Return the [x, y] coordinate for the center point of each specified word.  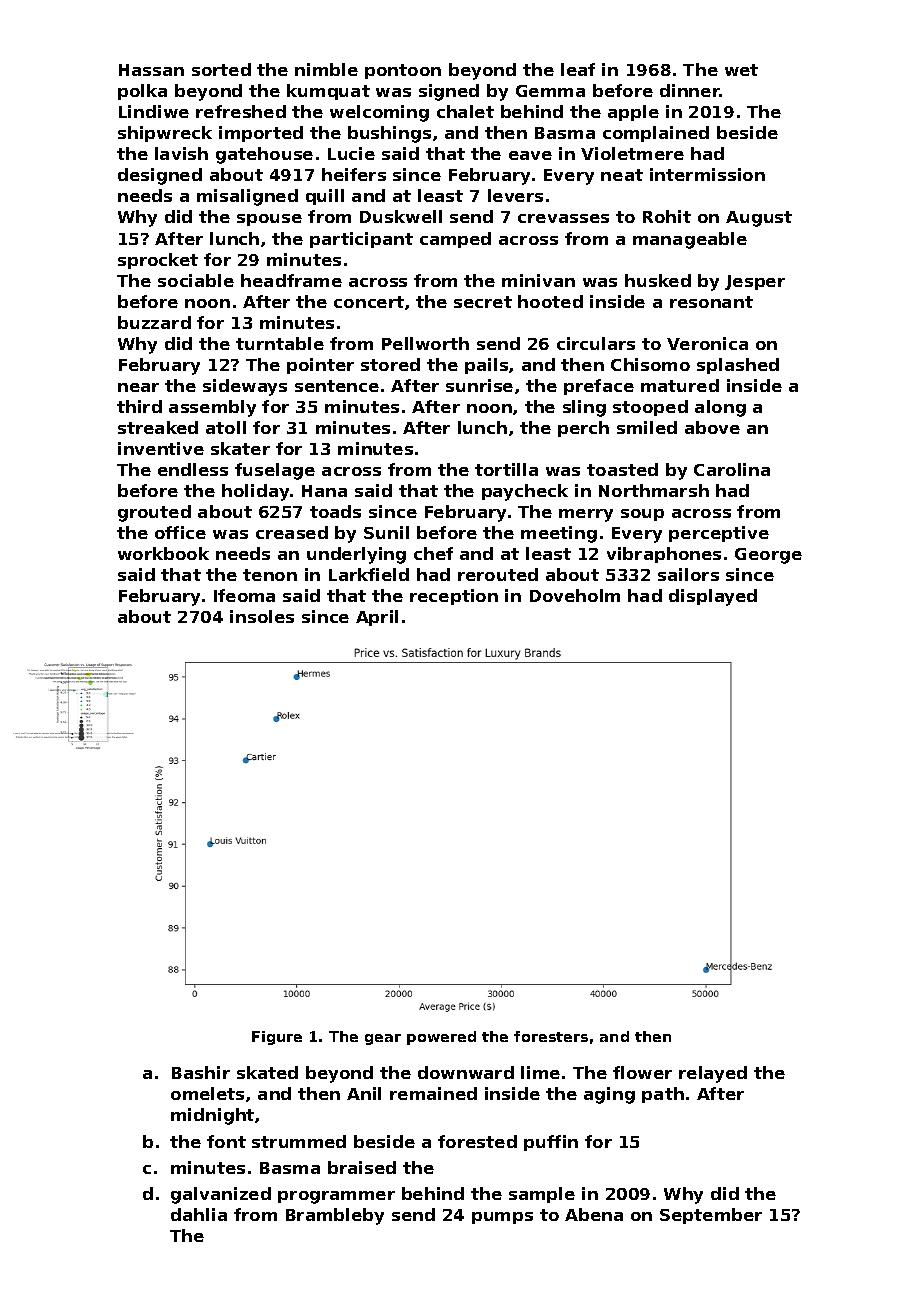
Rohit [667, 216]
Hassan [151, 70]
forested [477, 1141]
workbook [163, 553]
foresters [551, 1036]
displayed [713, 597]
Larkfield [369, 574]
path [663, 1095]
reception [454, 597]
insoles [262, 616]
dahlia [199, 1214]
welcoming [379, 113]
